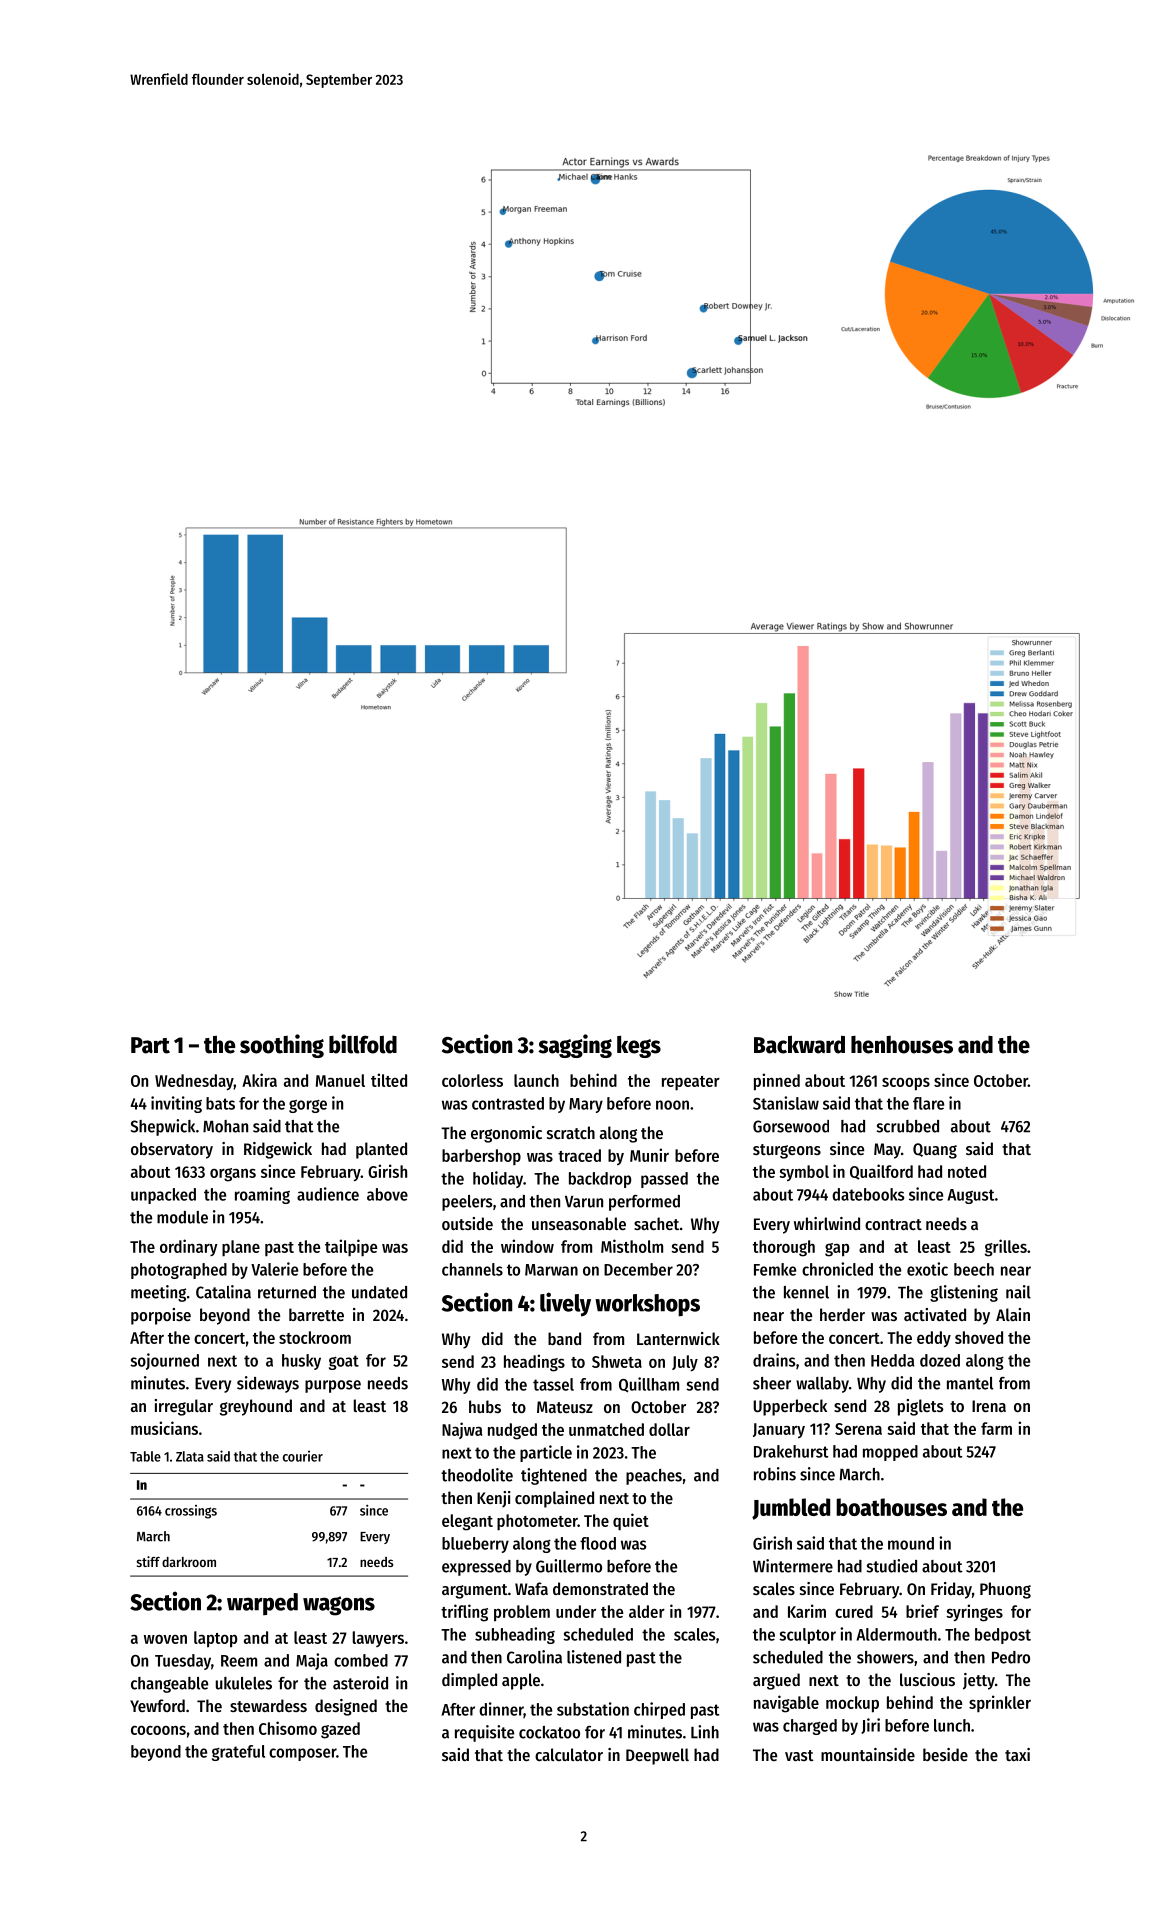  Describe the element at coordinates (302, 1754) in the screenshot. I see `composer` at that location.
